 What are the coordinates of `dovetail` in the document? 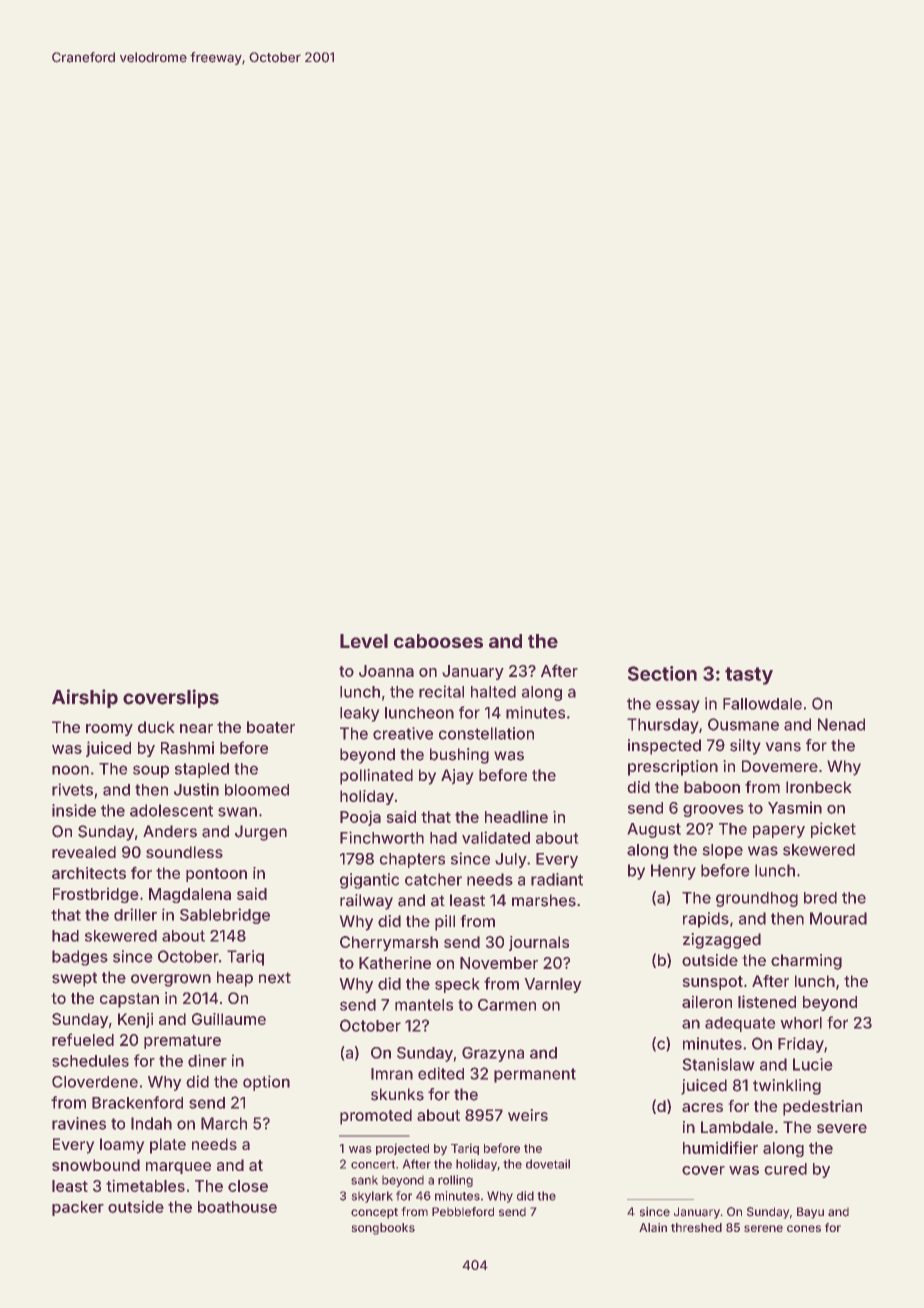 It's located at (548, 1164).
